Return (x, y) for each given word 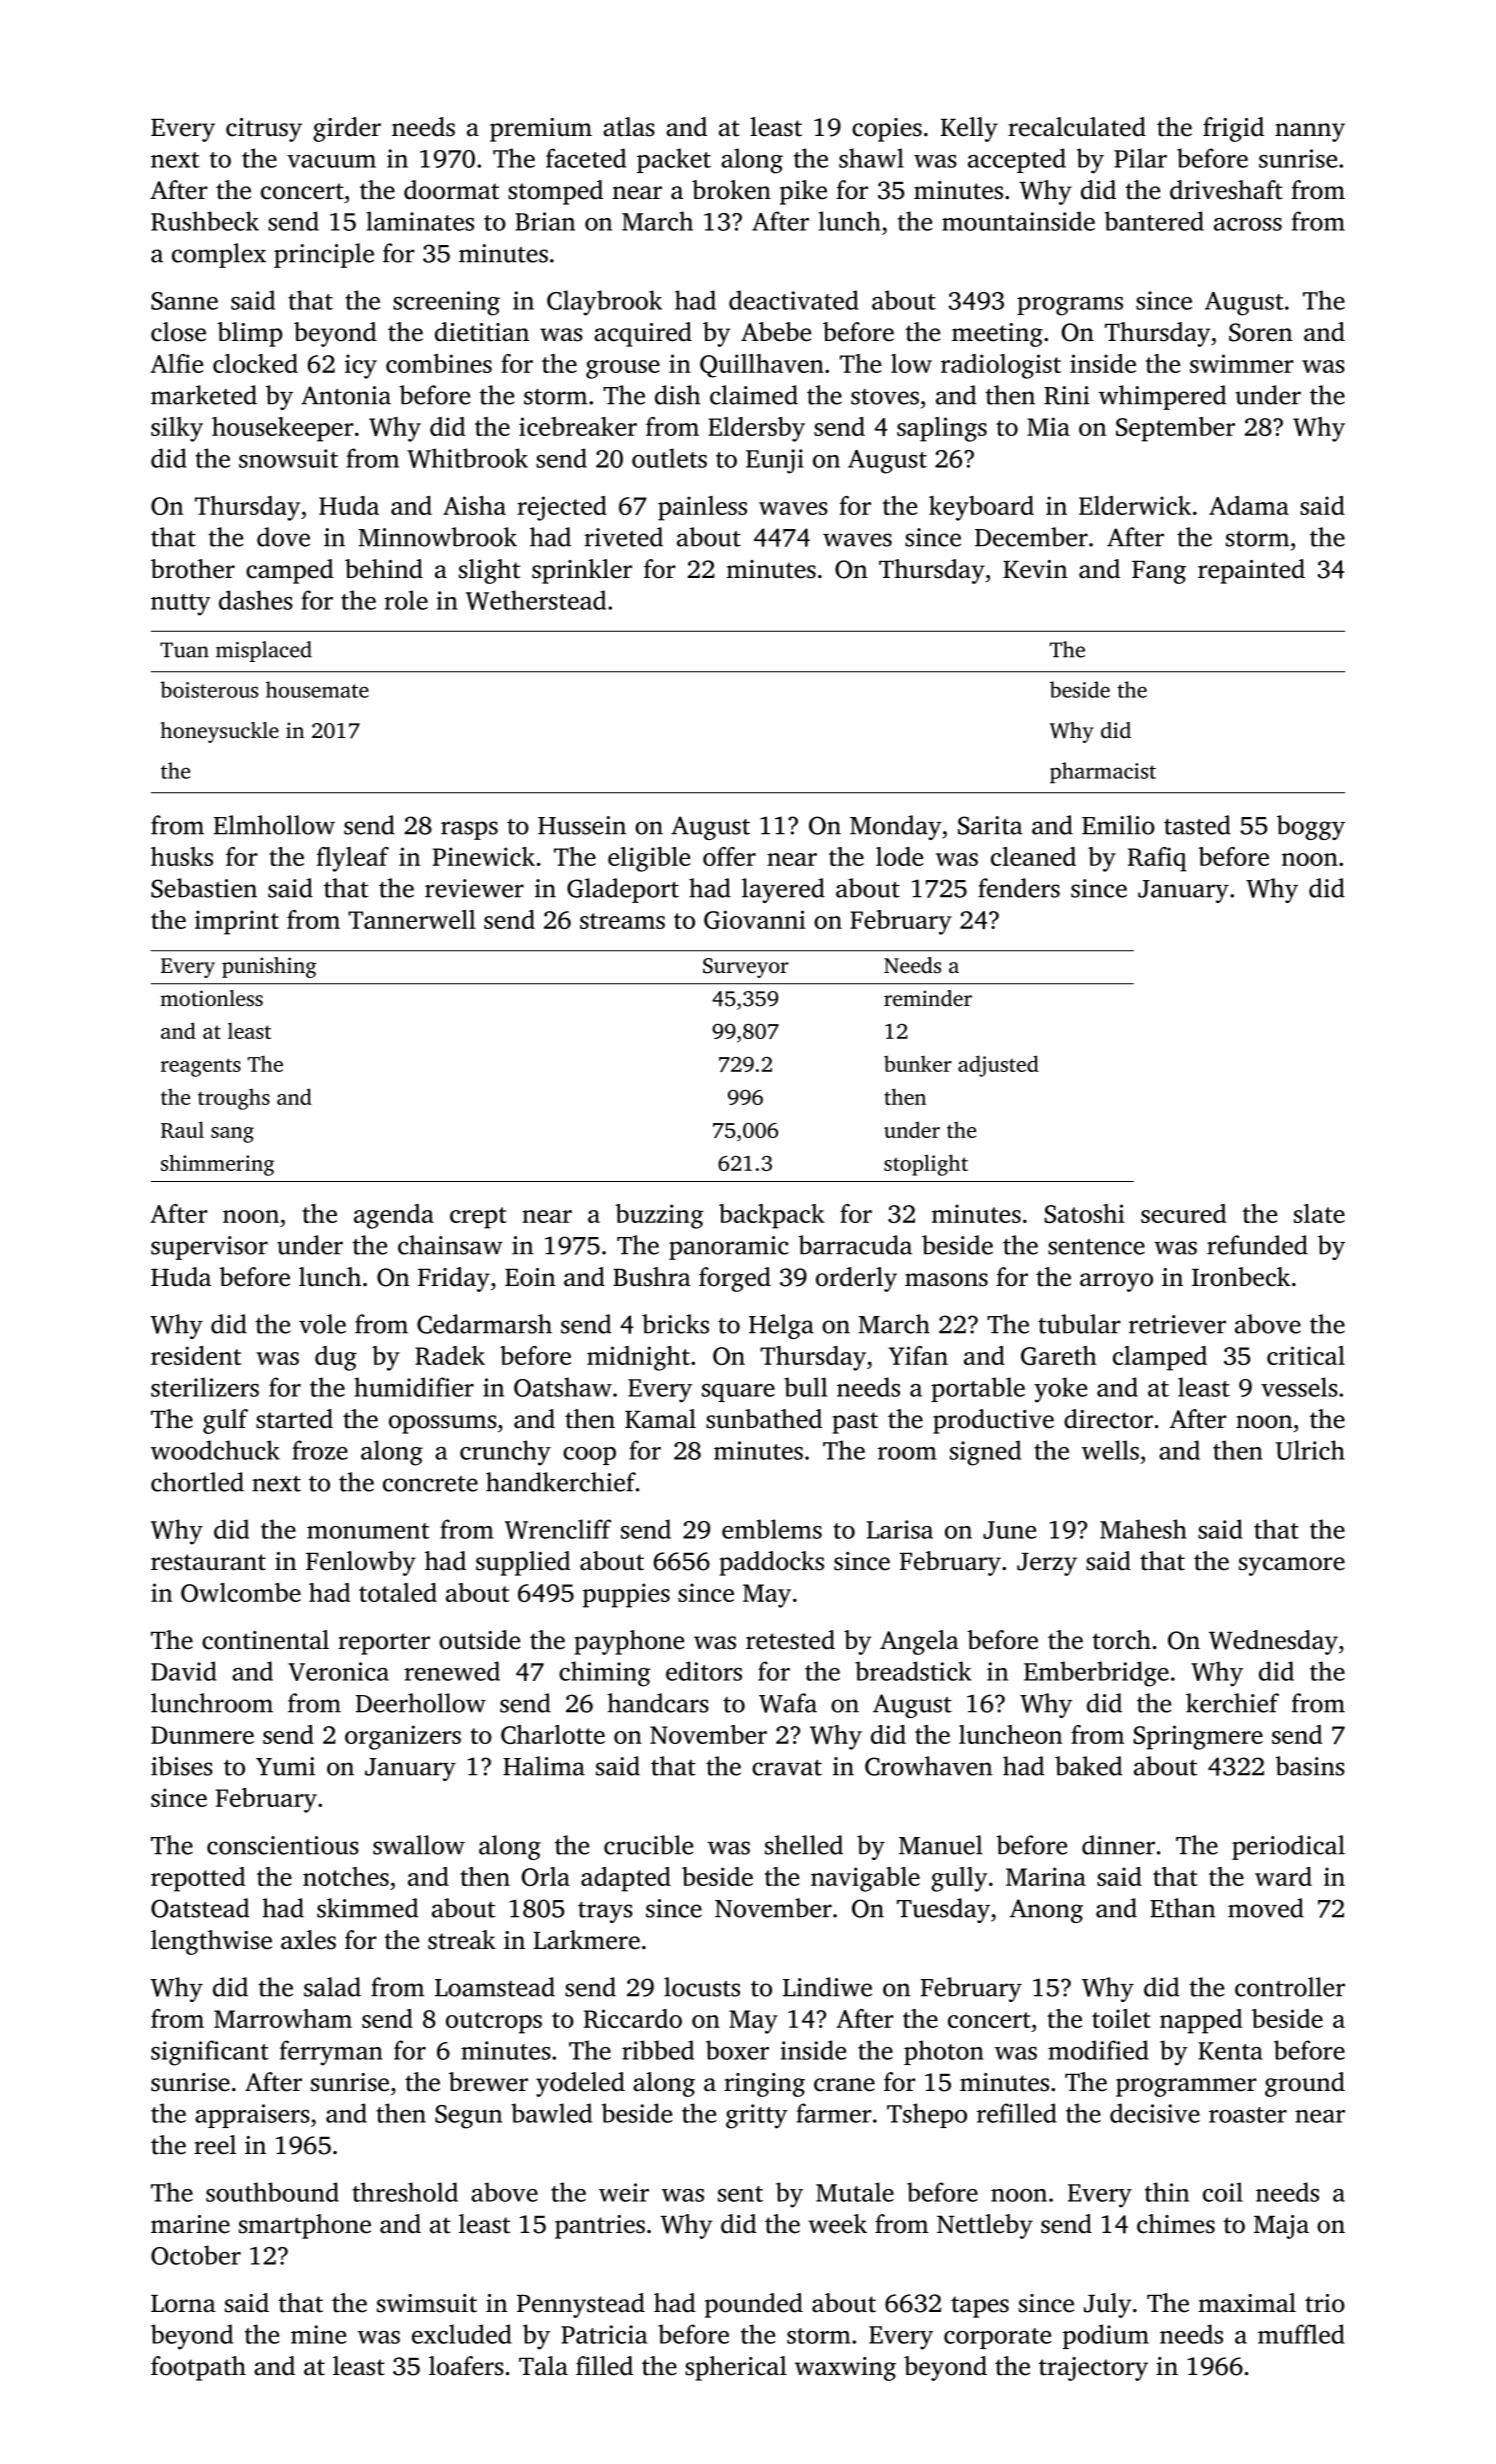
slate (1319, 1213)
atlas (629, 127)
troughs (234, 1099)
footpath (198, 2368)
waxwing (845, 2369)
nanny (1310, 132)
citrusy (264, 130)
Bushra (652, 1277)
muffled (1301, 2334)
